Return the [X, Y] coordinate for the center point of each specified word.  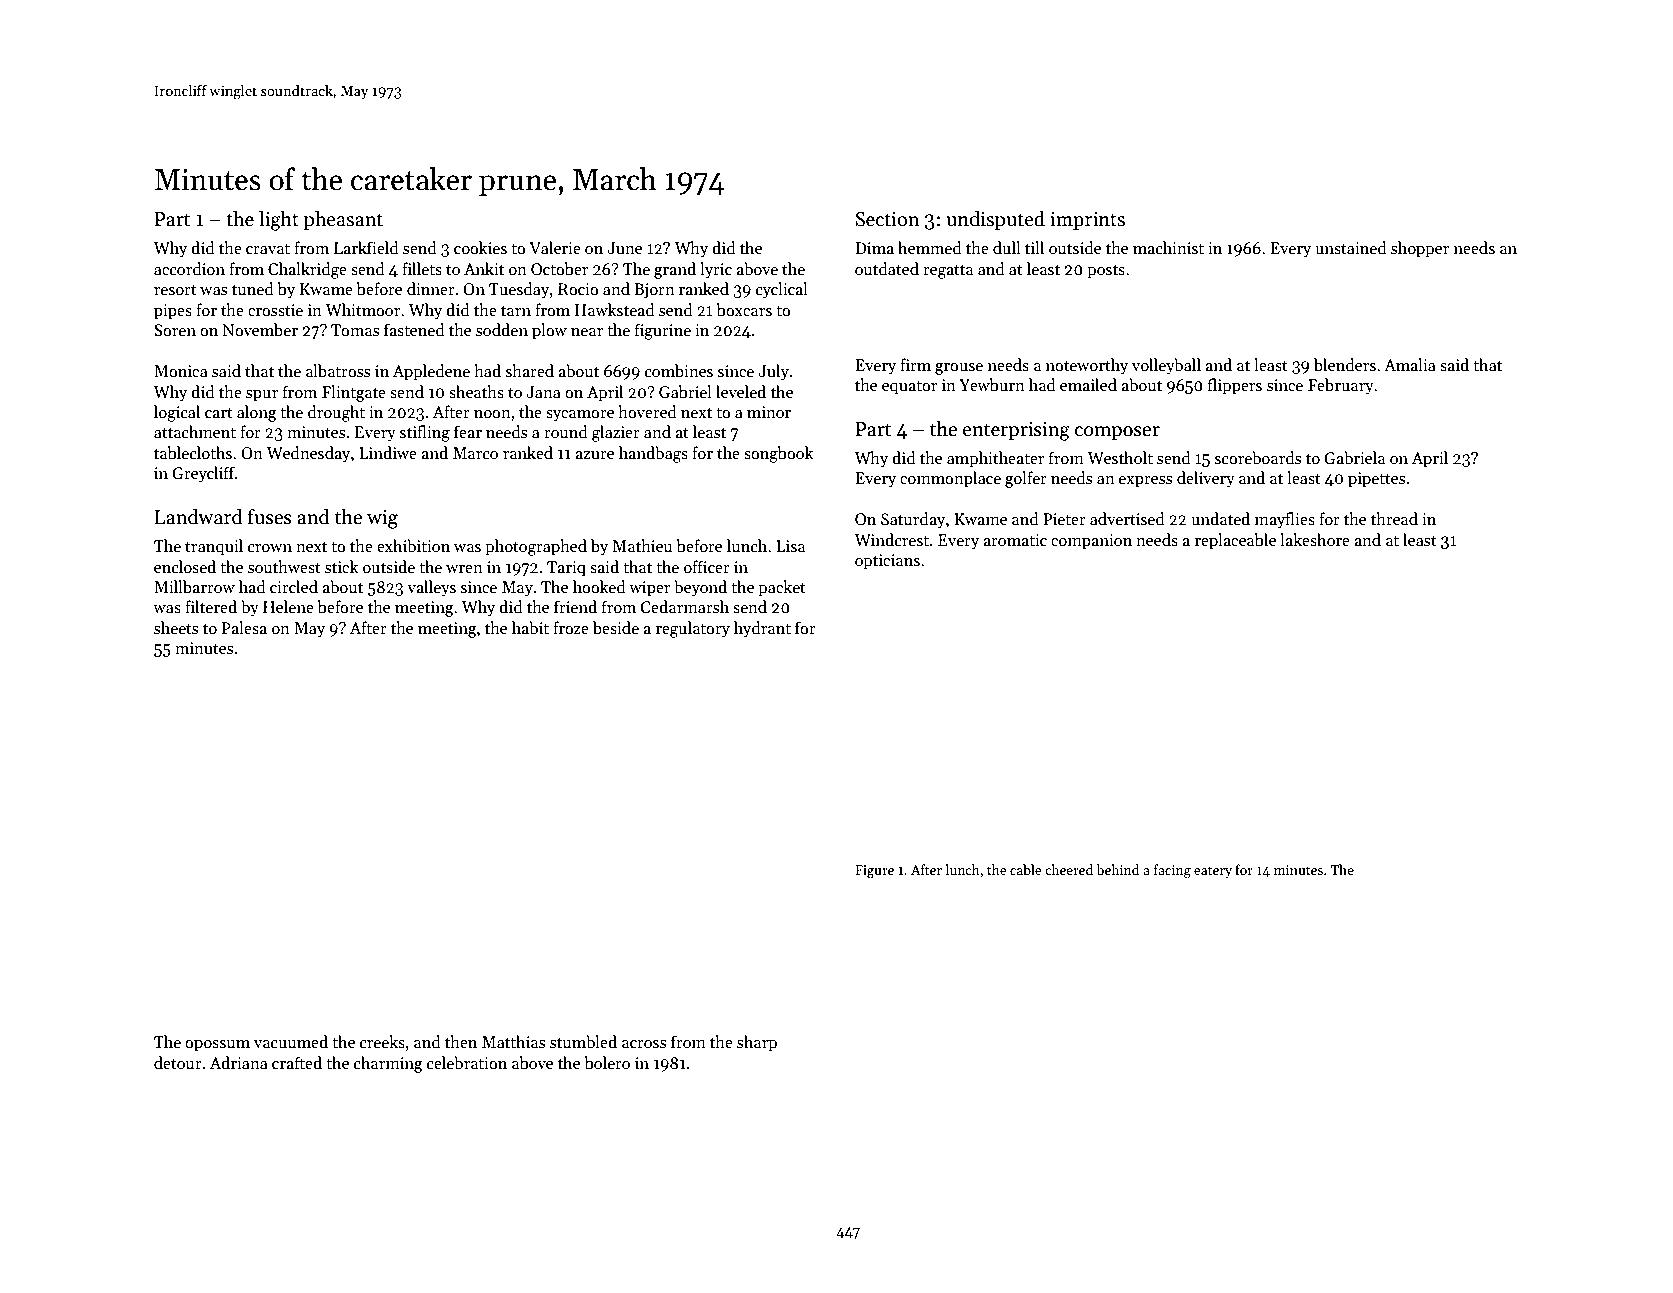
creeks [382, 1042]
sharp [757, 1043]
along [257, 413]
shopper [1420, 249]
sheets [176, 627]
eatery [1213, 872]
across [644, 1044]
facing [1172, 871]
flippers [1235, 386]
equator [909, 388]
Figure [874, 872]
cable [1026, 869]
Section [887, 219]
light [279, 221]
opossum [217, 1046]
